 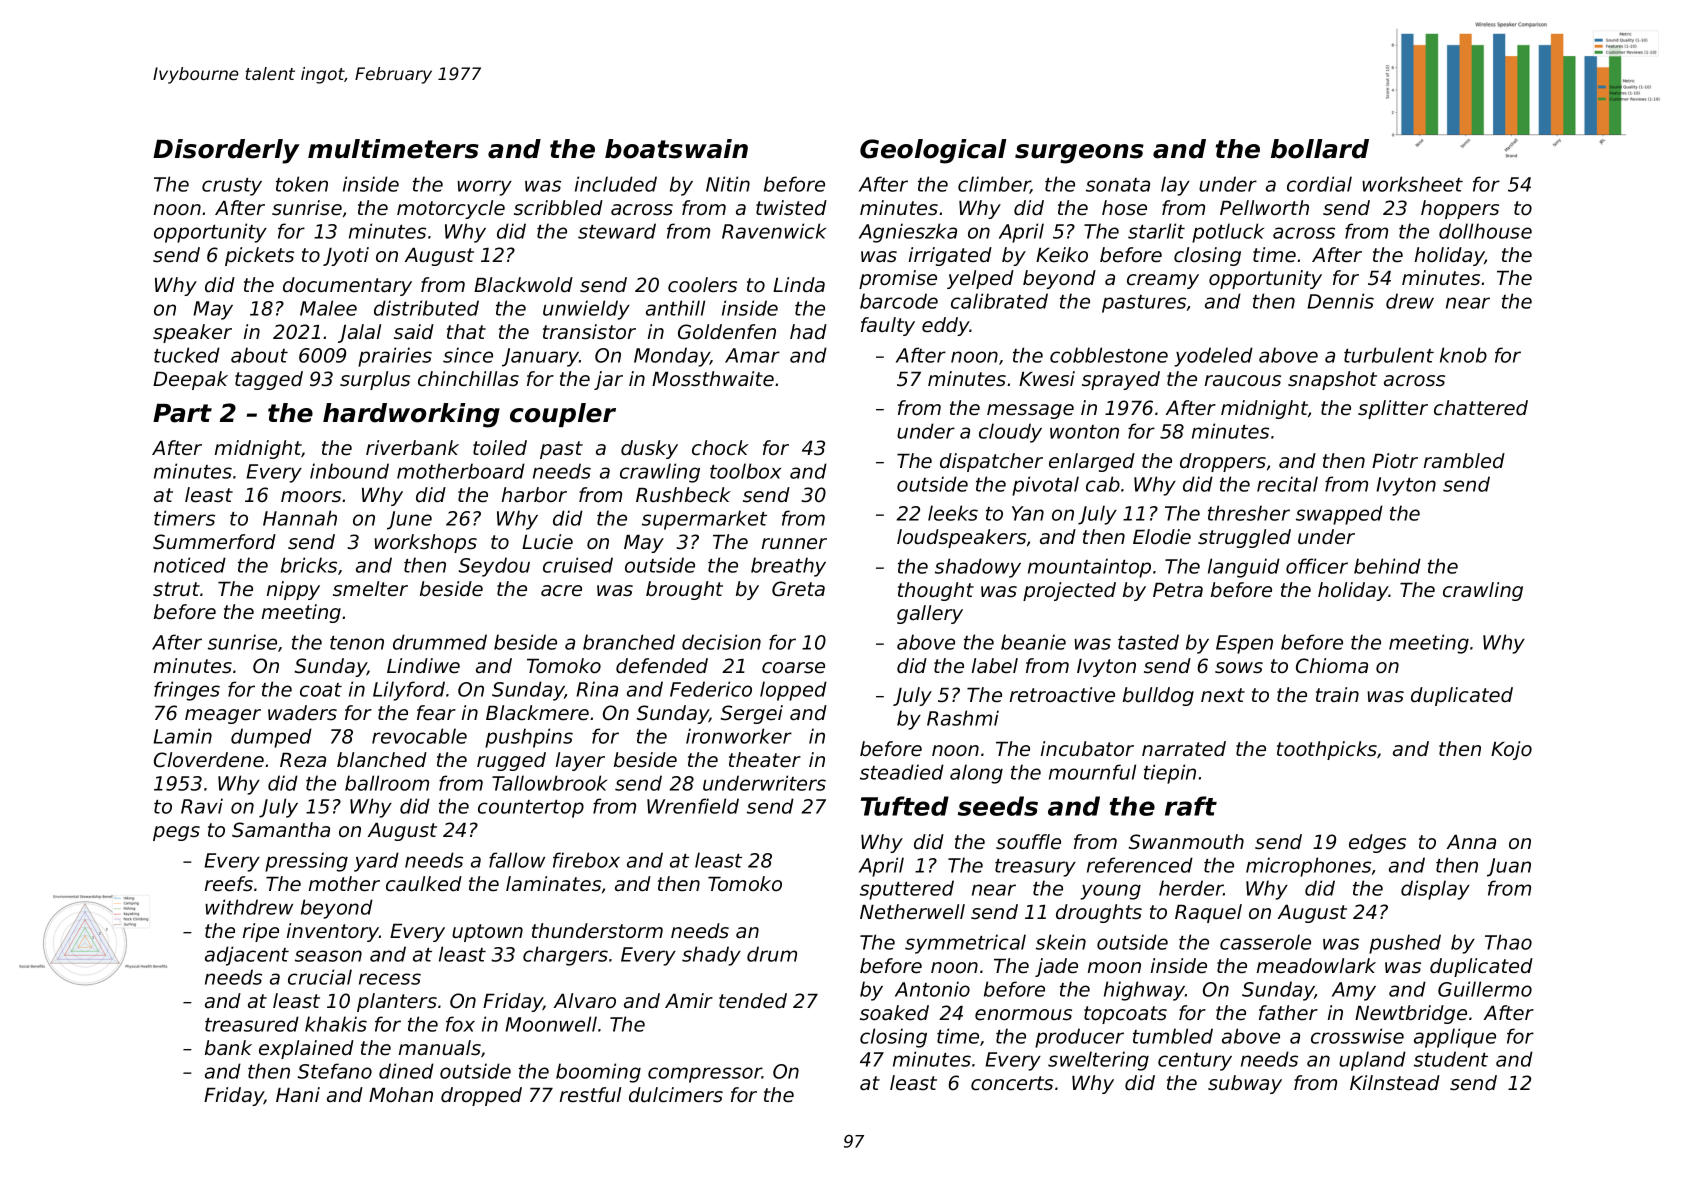 I want to click on supermarket, so click(x=704, y=520).
